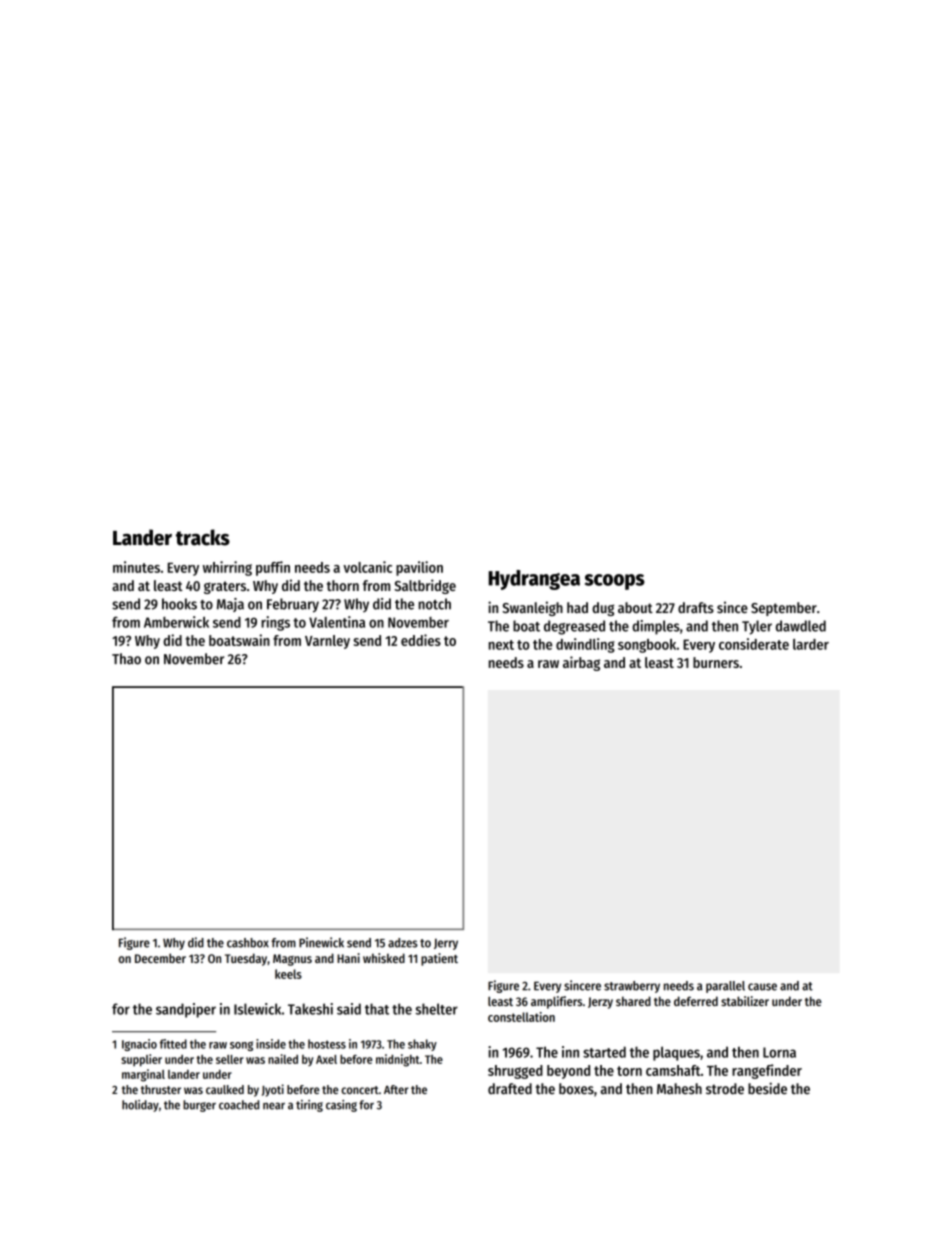 The image size is (952, 1233). I want to click on Amberwick, so click(176, 622).
